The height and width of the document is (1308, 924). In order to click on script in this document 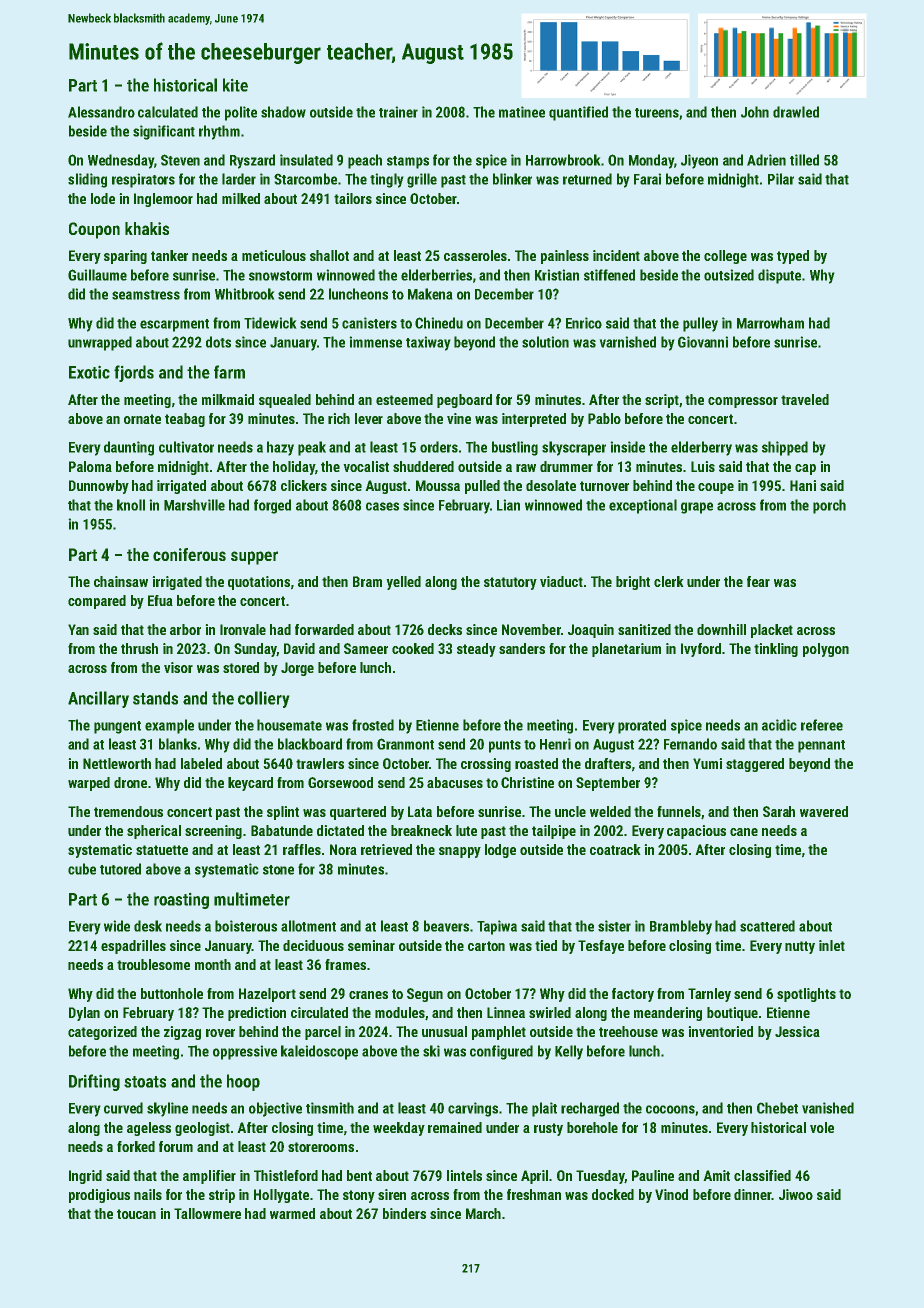, I will do `click(662, 401)`.
